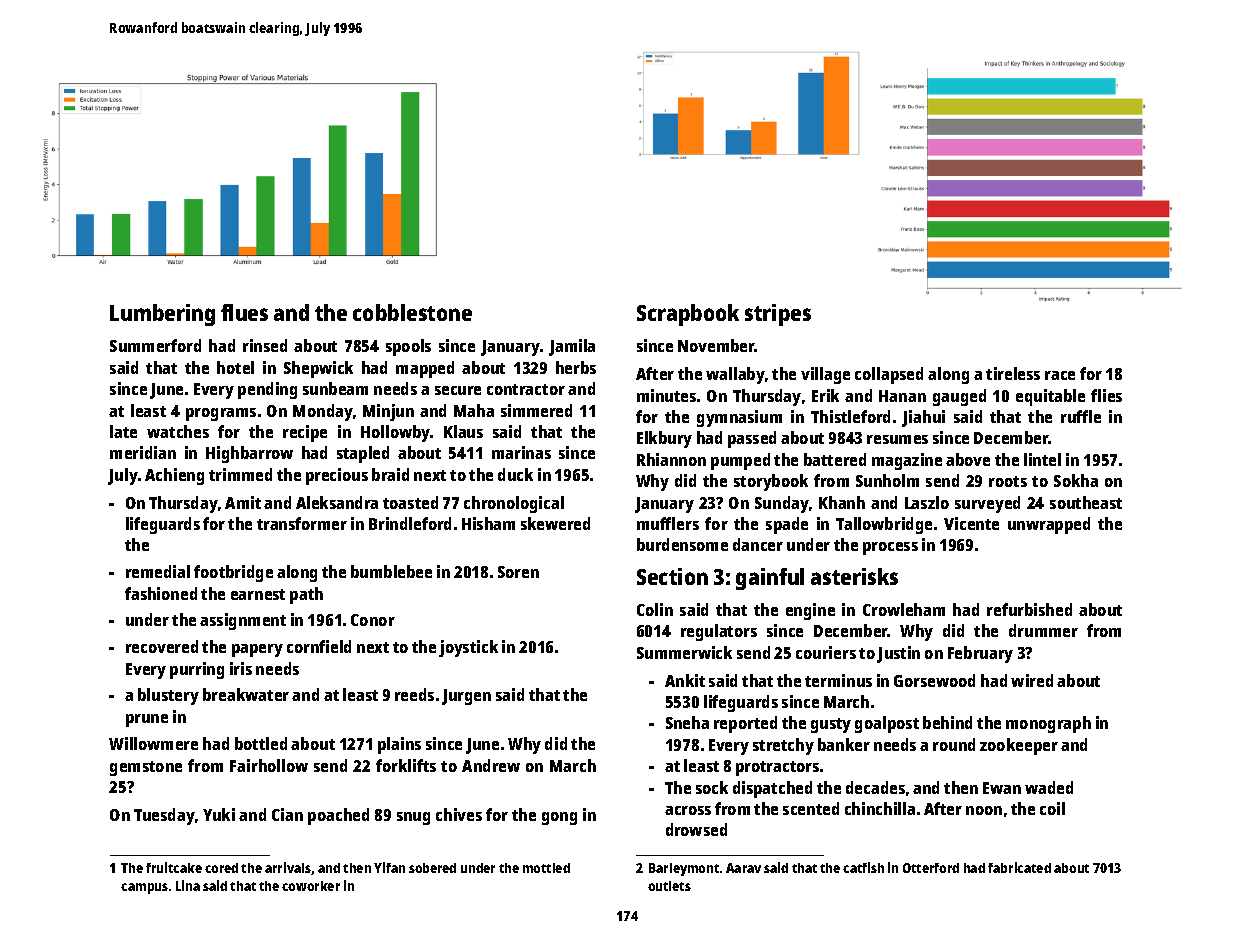 This page has width=1233, height=952. Describe the element at coordinates (155, 345) in the page. I see `Summerford` at that location.
